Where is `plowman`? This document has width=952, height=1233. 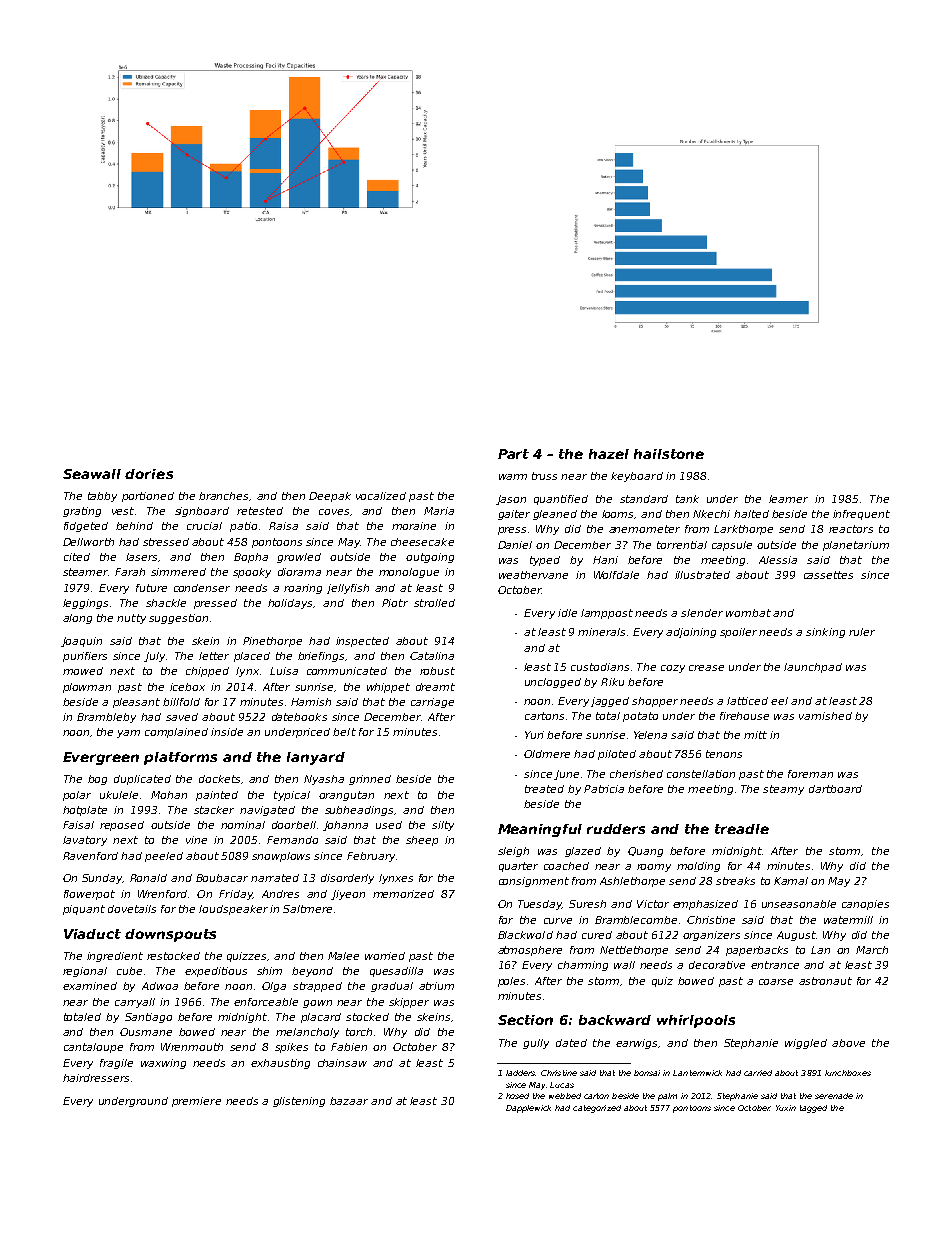 plowman is located at coordinates (87, 688).
